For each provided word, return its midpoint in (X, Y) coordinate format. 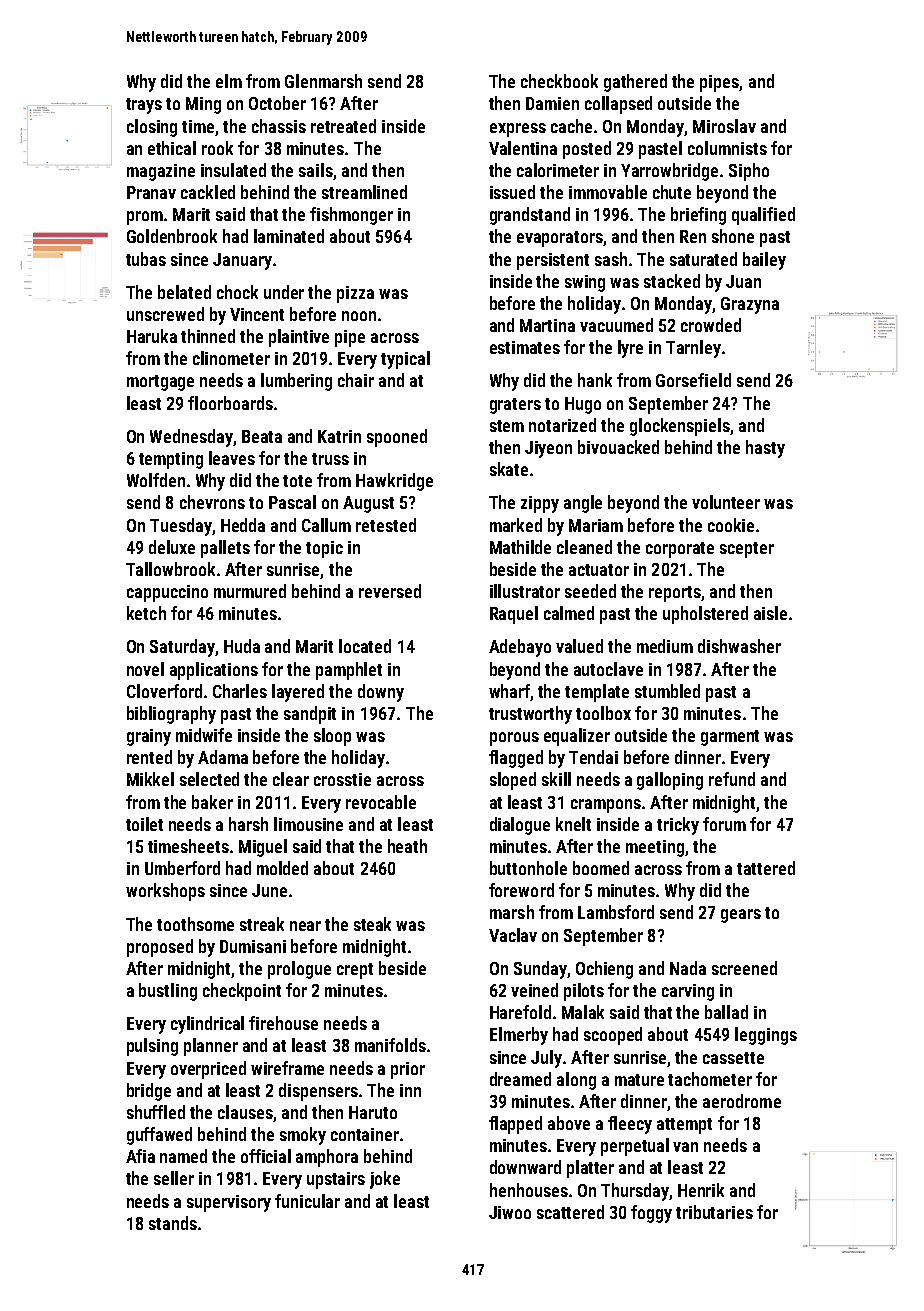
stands (173, 1223)
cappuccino (167, 593)
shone (733, 236)
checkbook (559, 81)
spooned (397, 438)
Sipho (749, 172)
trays (144, 106)
